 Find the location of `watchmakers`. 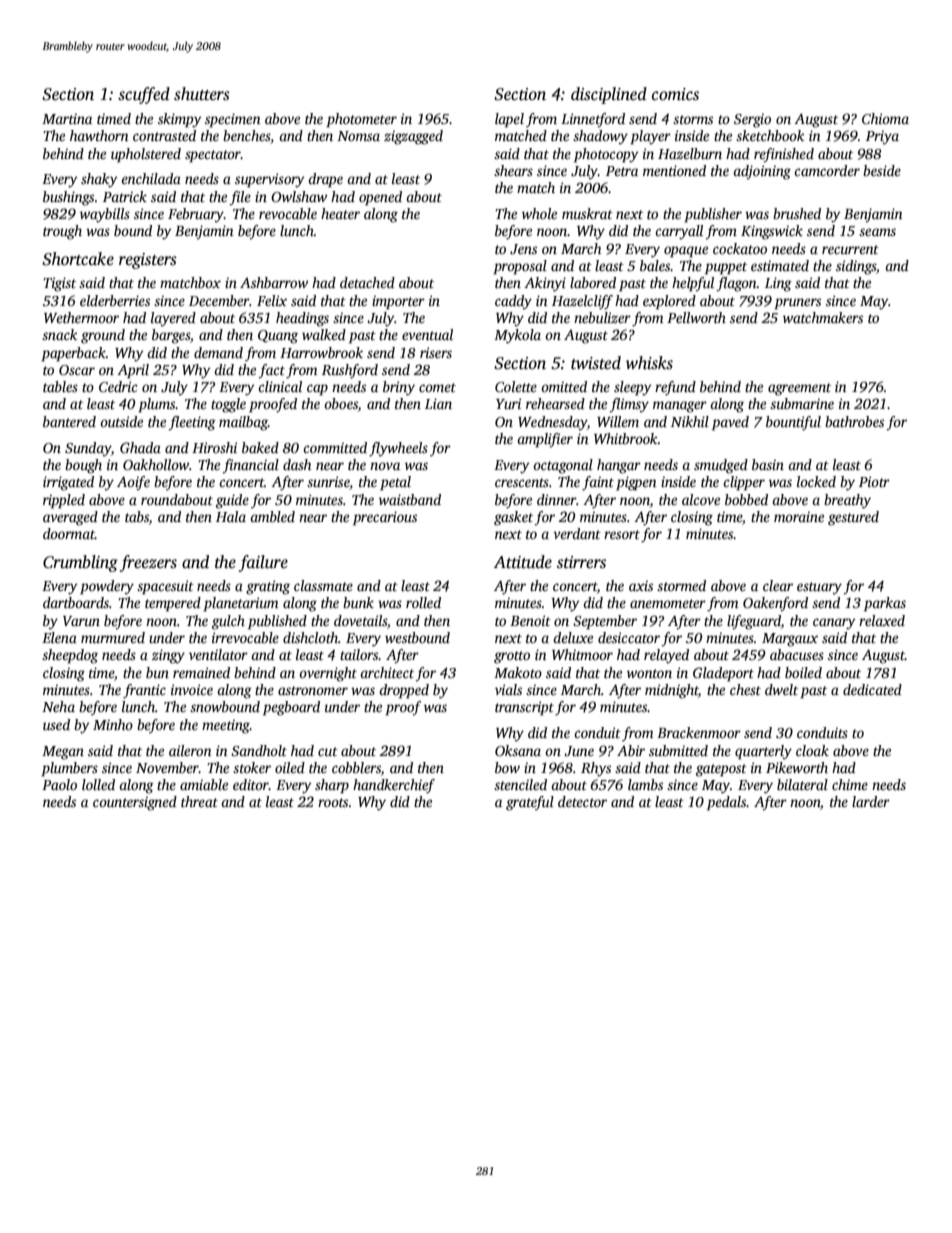

watchmakers is located at coordinates (823, 317).
